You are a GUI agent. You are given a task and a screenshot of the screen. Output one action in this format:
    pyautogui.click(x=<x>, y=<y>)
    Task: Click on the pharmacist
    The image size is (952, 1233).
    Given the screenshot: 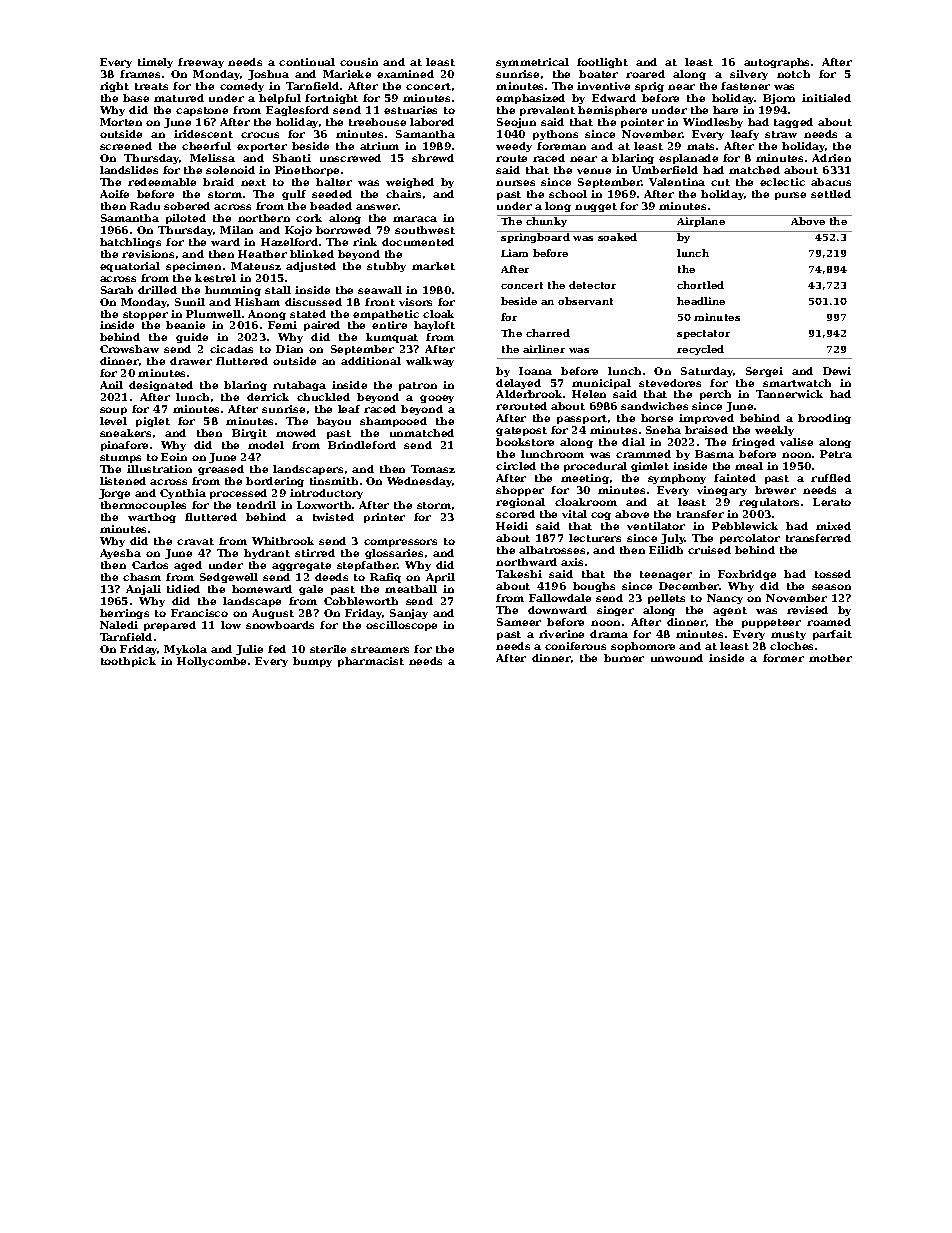 What is the action you would take?
    pyautogui.click(x=371, y=662)
